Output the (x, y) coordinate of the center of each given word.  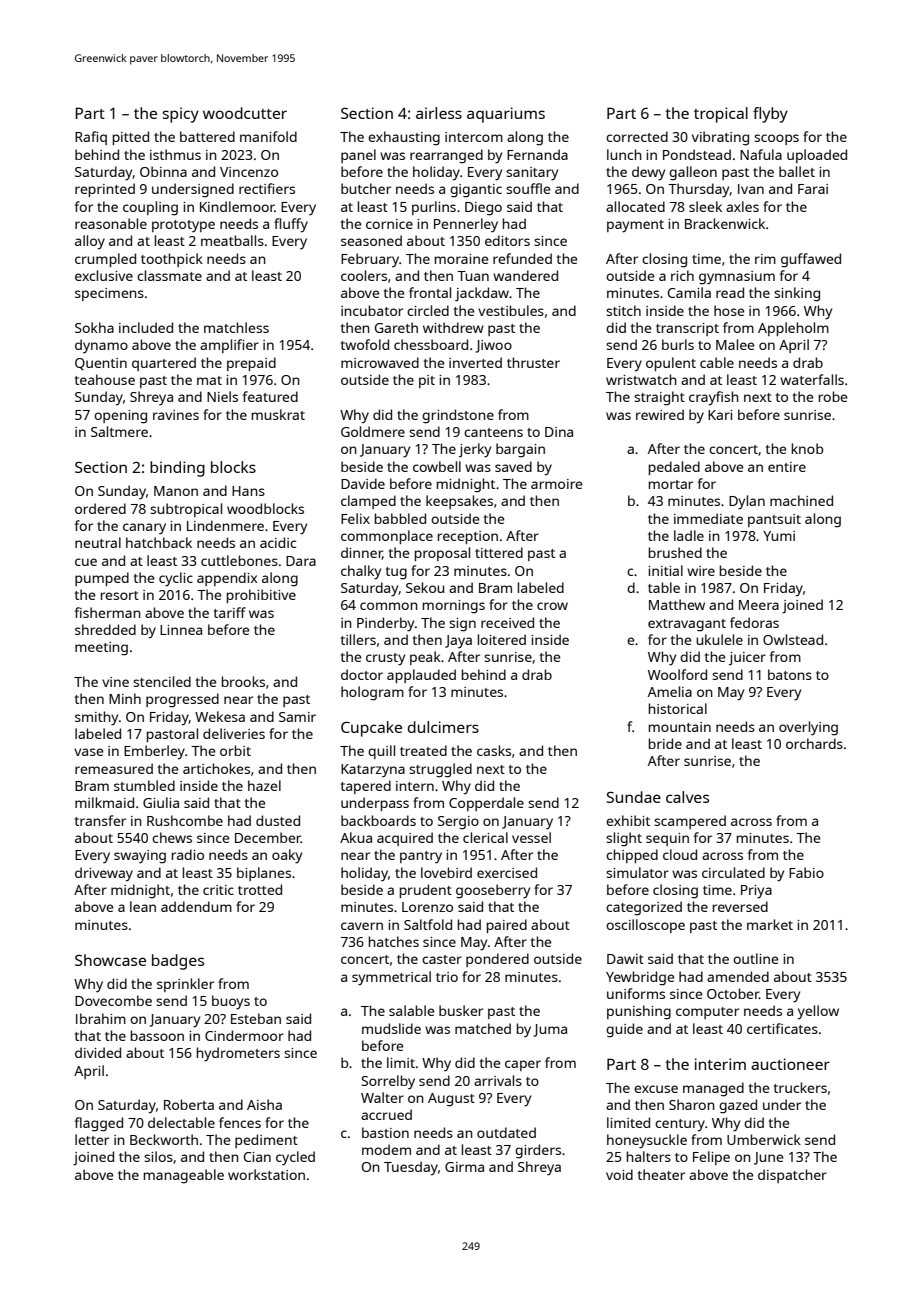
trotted (260, 889)
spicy (180, 115)
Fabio (806, 872)
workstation (266, 1174)
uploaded (817, 156)
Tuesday (411, 1168)
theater (661, 1174)
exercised (507, 872)
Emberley (154, 752)
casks (494, 750)
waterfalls (812, 379)
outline (756, 958)
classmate (169, 275)
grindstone (458, 416)
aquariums (506, 115)
